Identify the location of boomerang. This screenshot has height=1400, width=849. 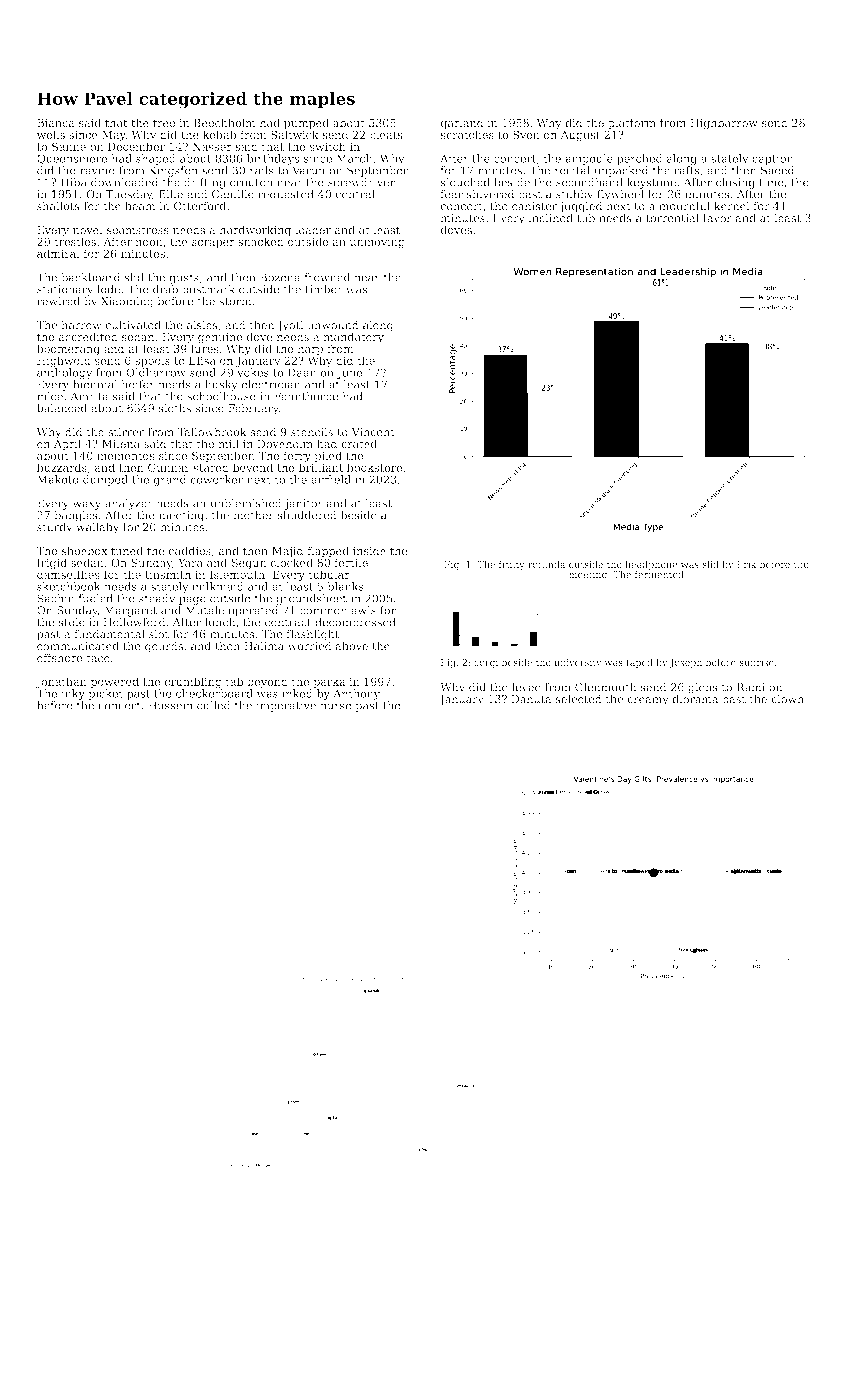
(68, 350).
